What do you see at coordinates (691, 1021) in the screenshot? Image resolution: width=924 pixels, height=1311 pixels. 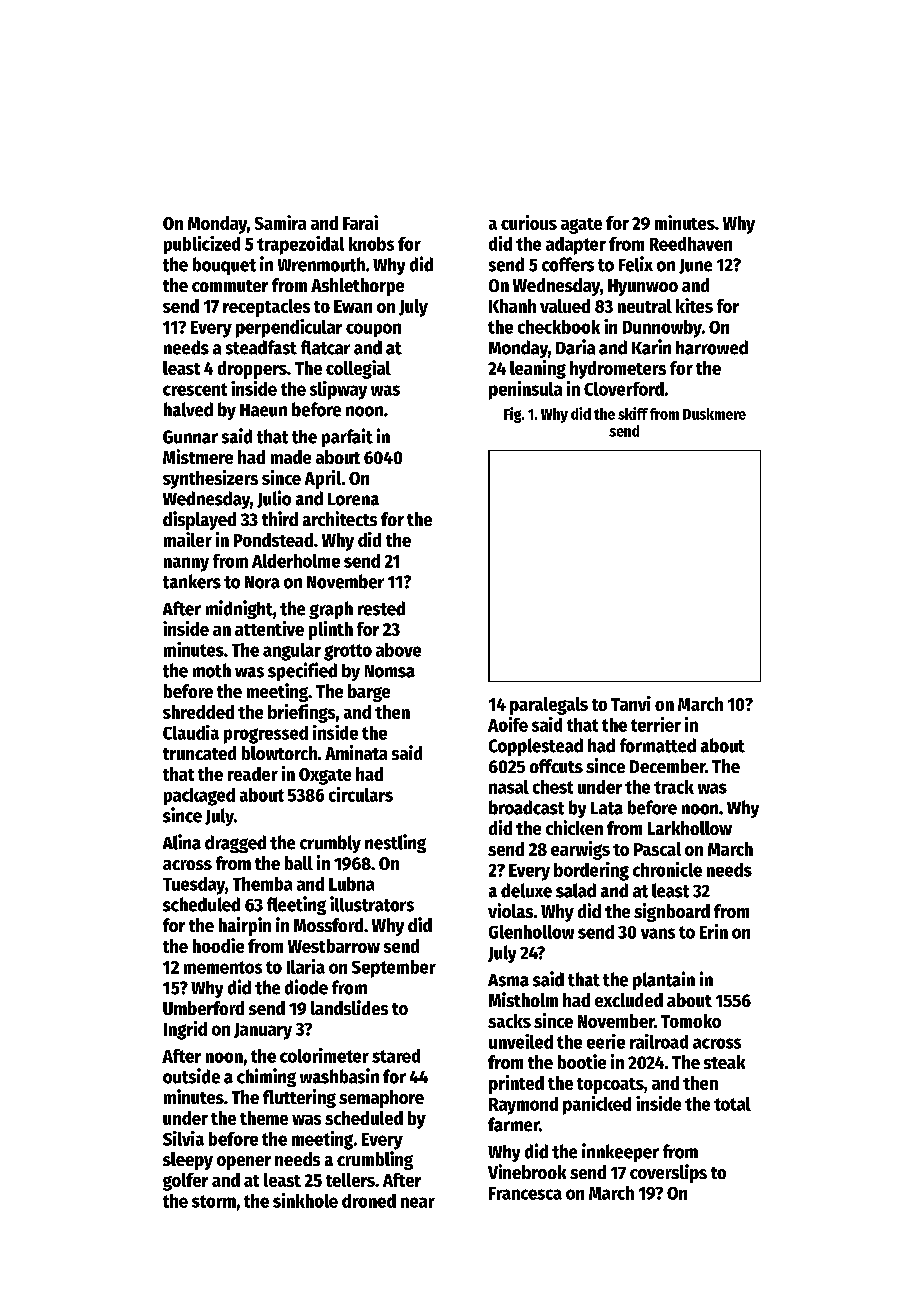 I see `Tomoko` at bounding box center [691, 1021].
